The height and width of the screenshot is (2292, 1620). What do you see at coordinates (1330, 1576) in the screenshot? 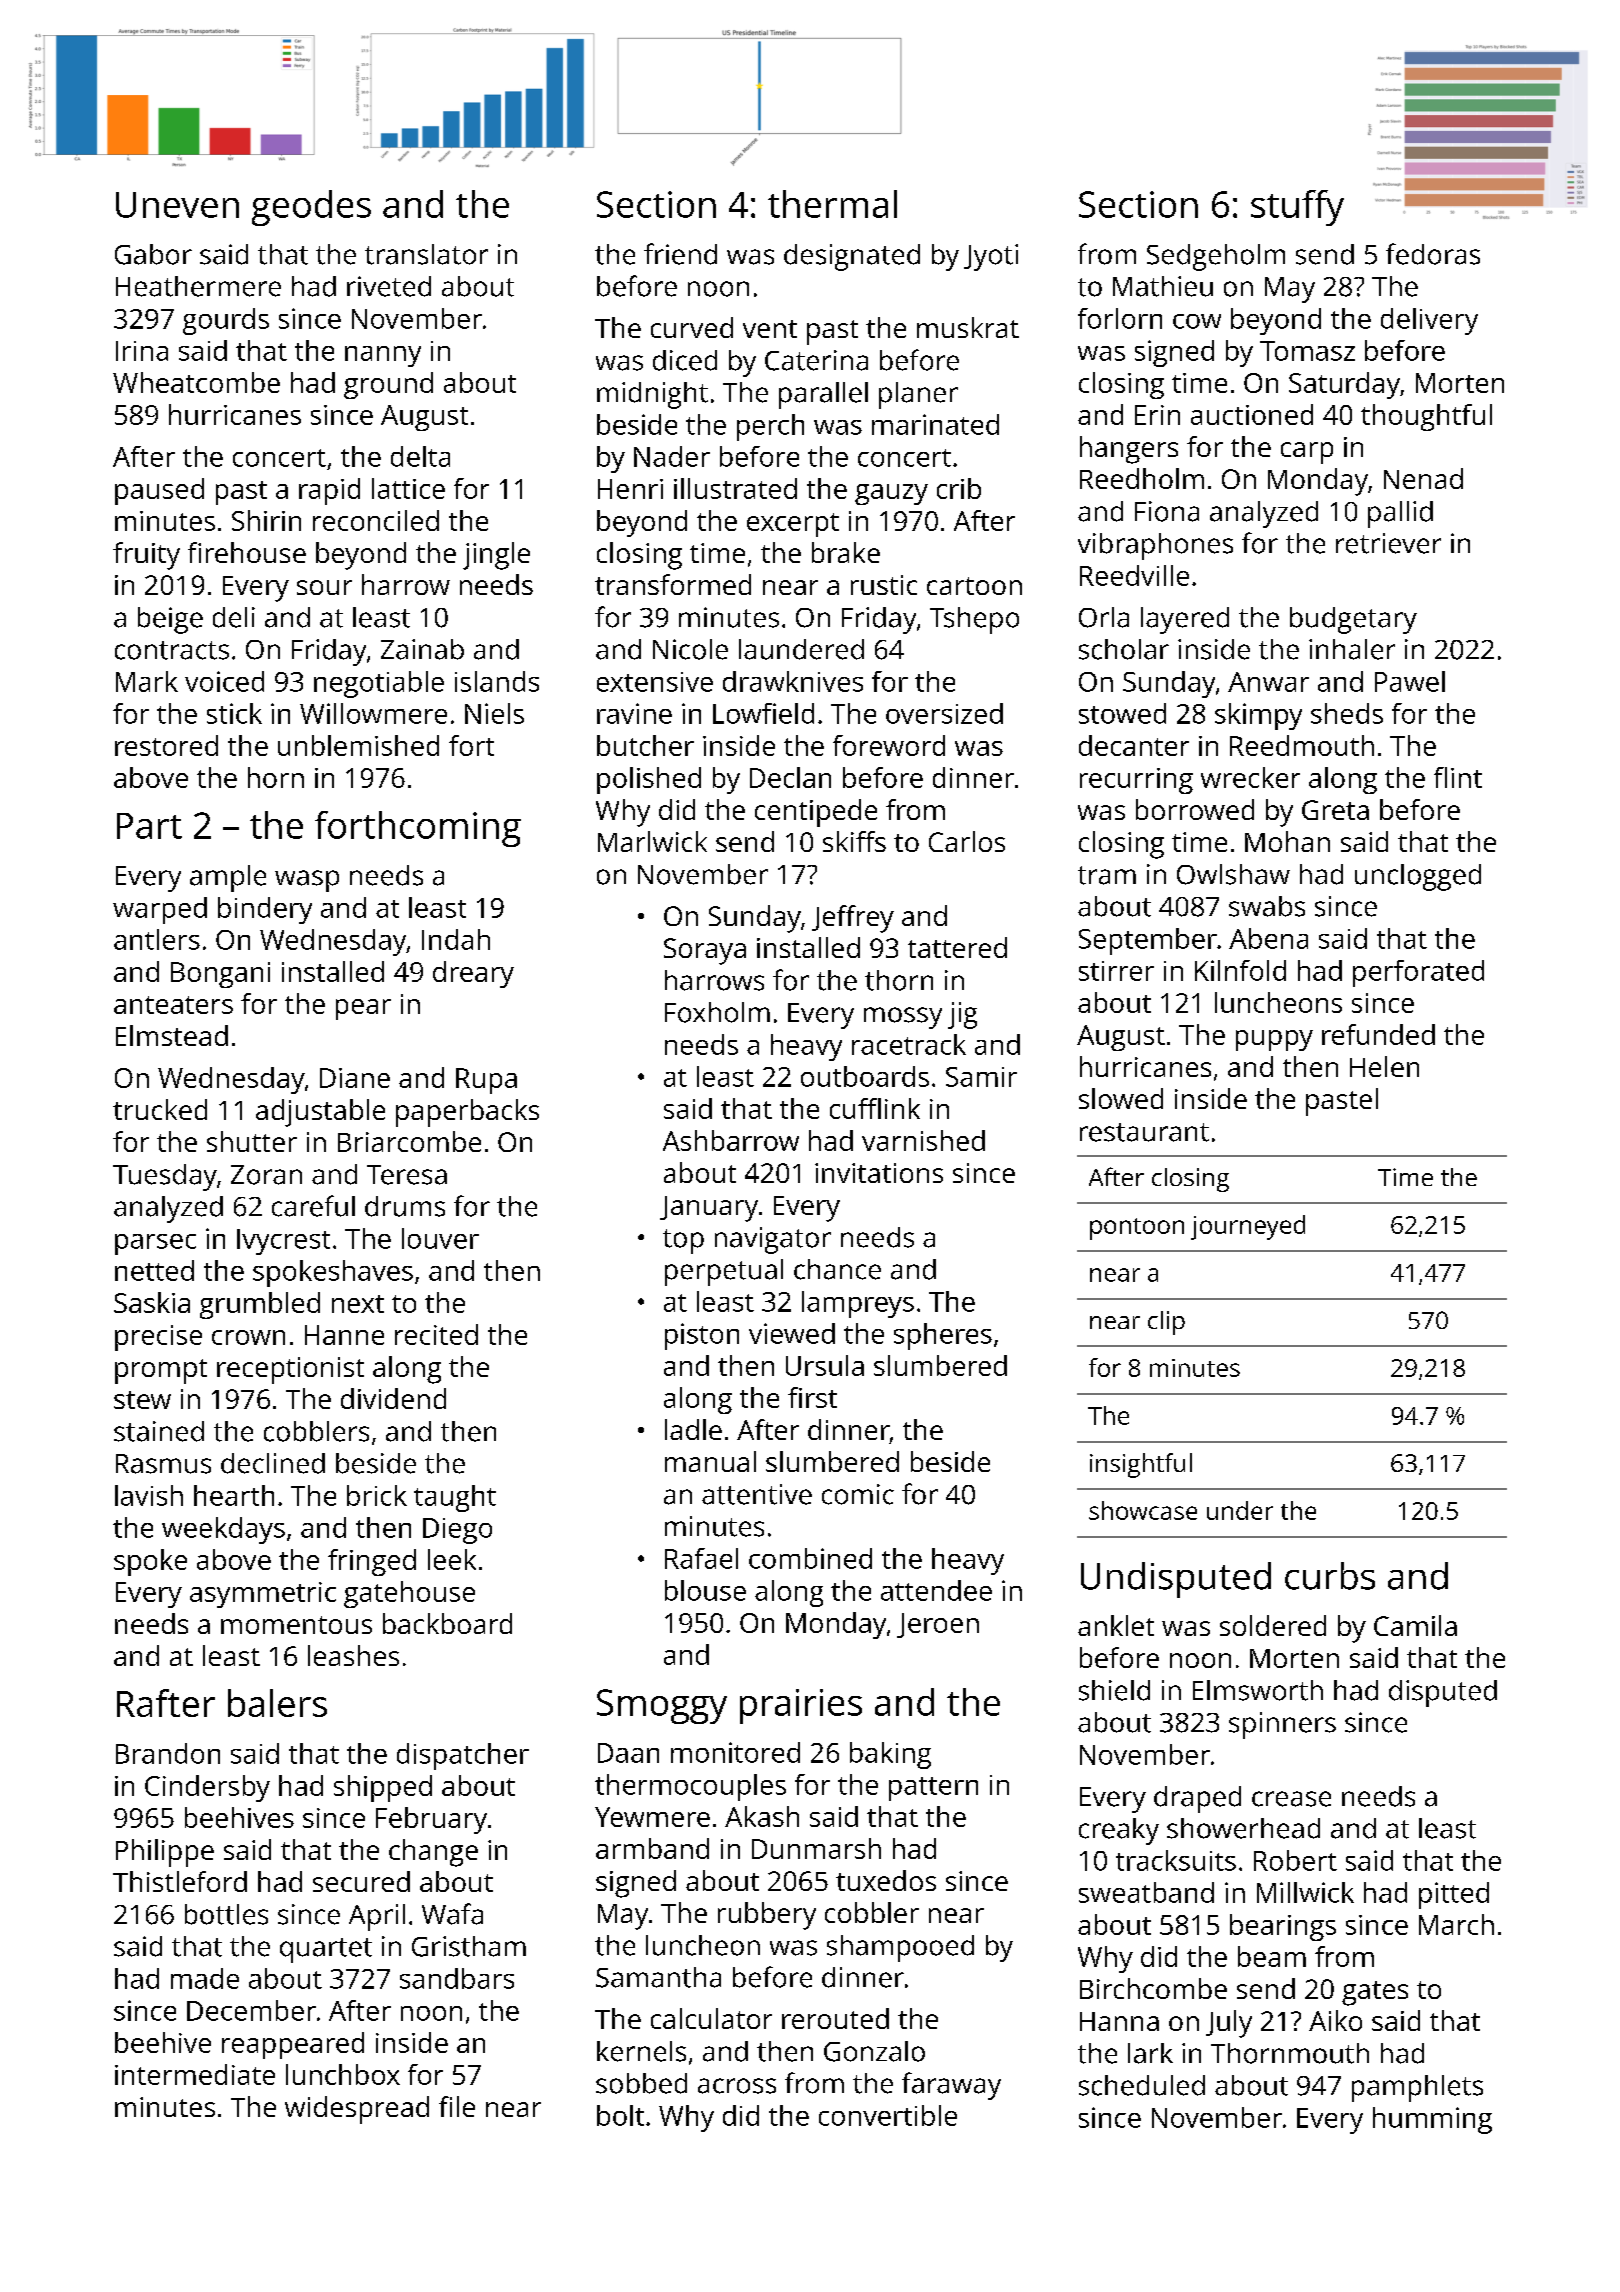
I see `curbs` at bounding box center [1330, 1576].
